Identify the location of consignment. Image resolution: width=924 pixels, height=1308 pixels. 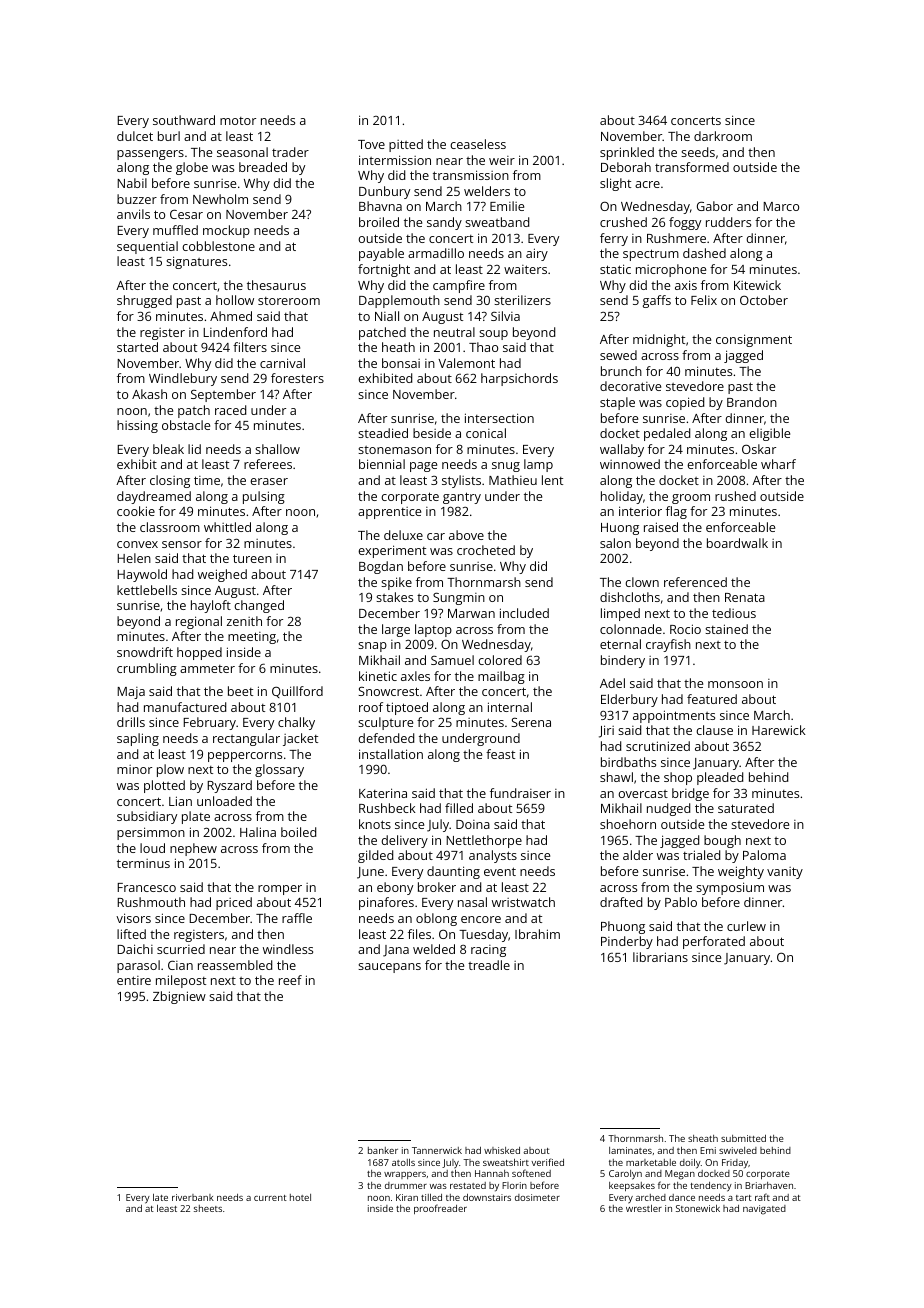
(754, 340).
